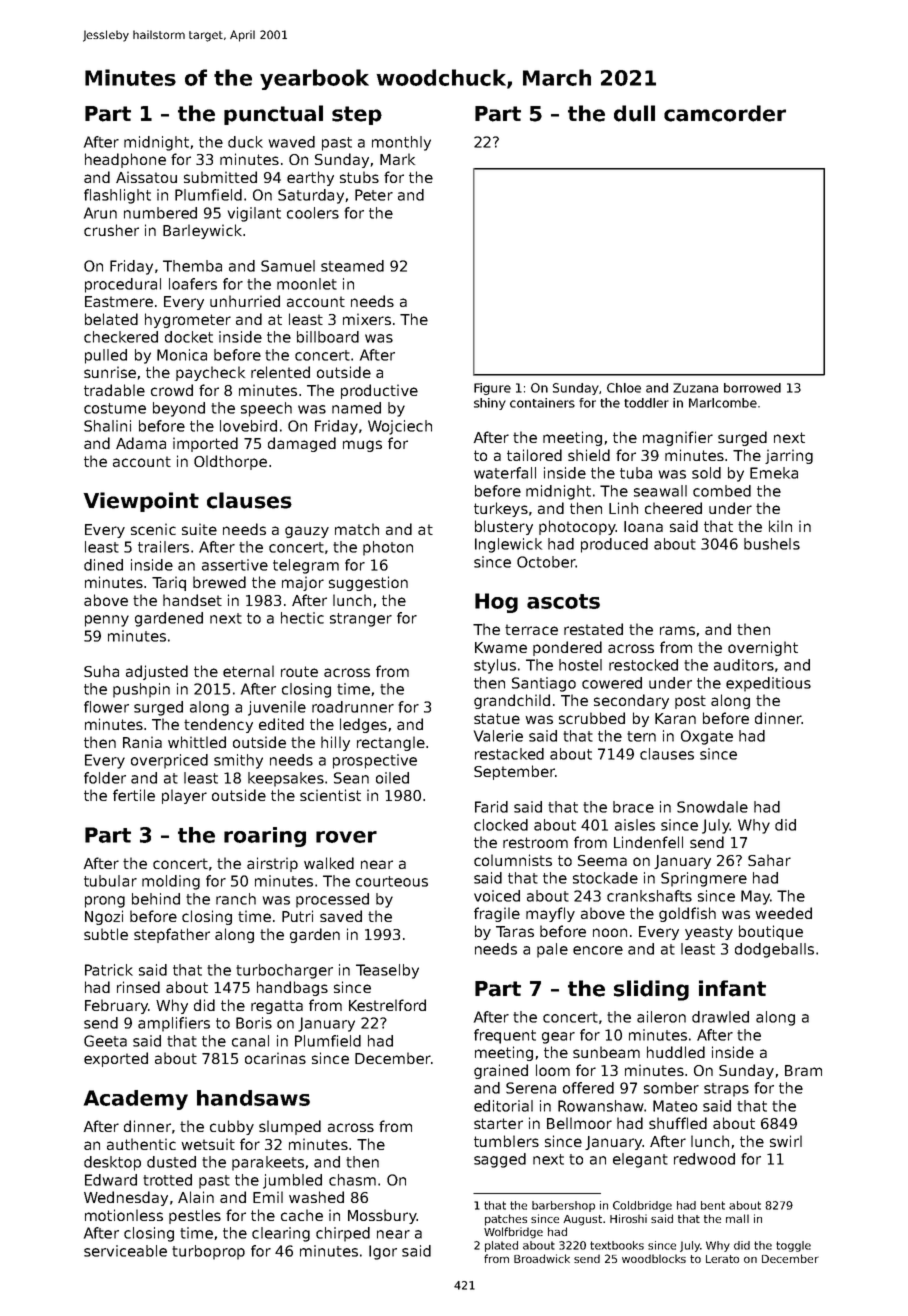 This screenshot has height=1316, width=908. Describe the element at coordinates (297, 916) in the screenshot. I see `Putri` at that location.
